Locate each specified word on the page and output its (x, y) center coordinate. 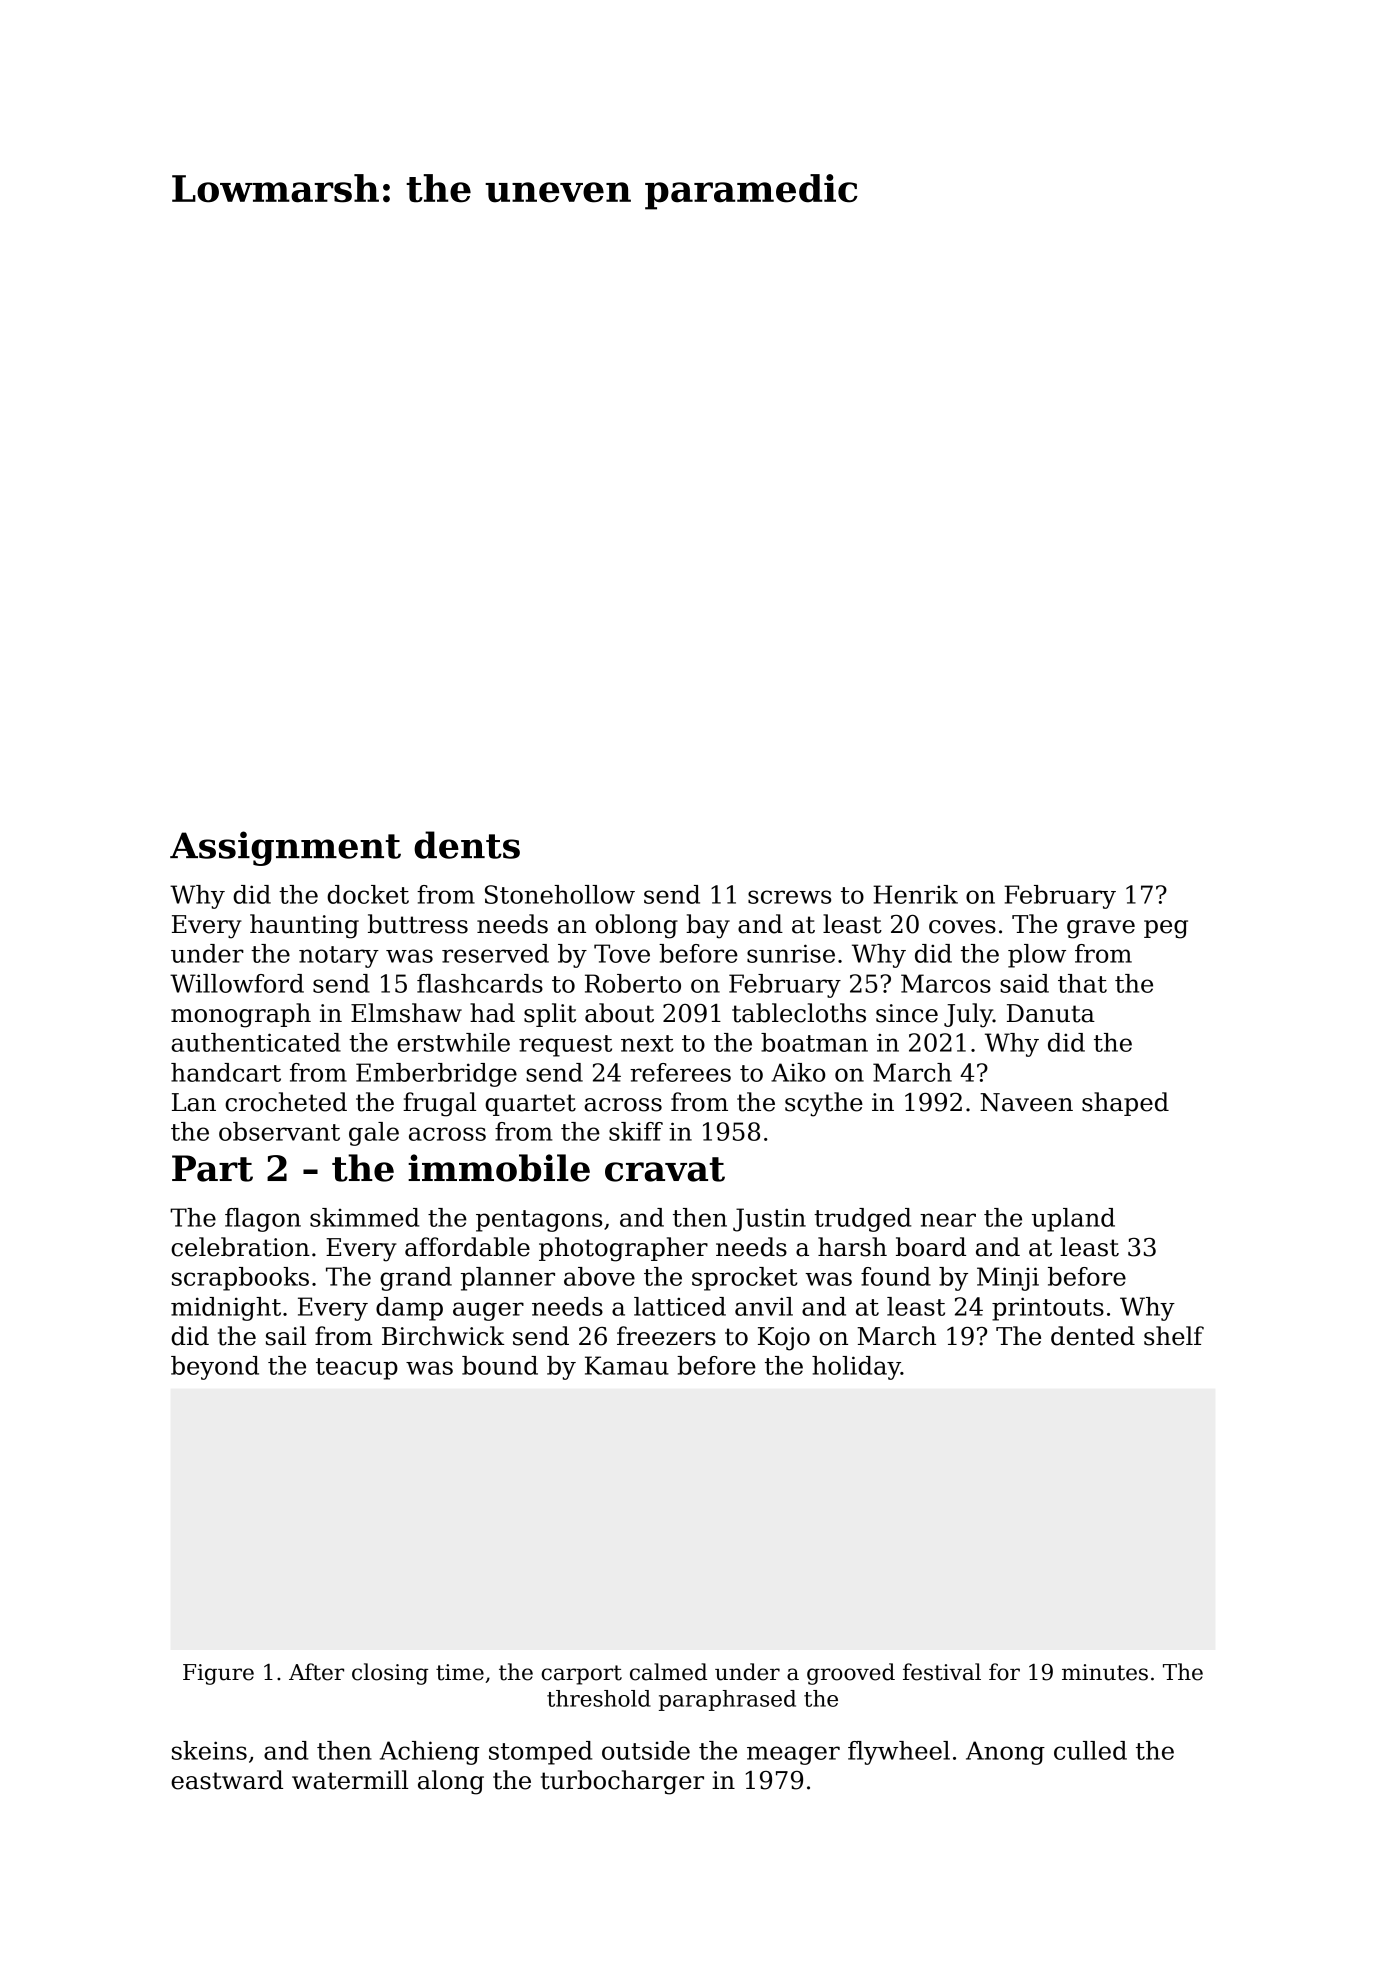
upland (1073, 1220)
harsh (852, 1247)
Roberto (633, 983)
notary (339, 957)
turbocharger (622, 1782)
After (316, 1672)
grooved (851, 1674)
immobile (499, 1168)
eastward (227, 1780)
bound (500, 1365)
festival (942, 1672)
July (968, 1015)
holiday (856, 1368)
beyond (215, 1368)
